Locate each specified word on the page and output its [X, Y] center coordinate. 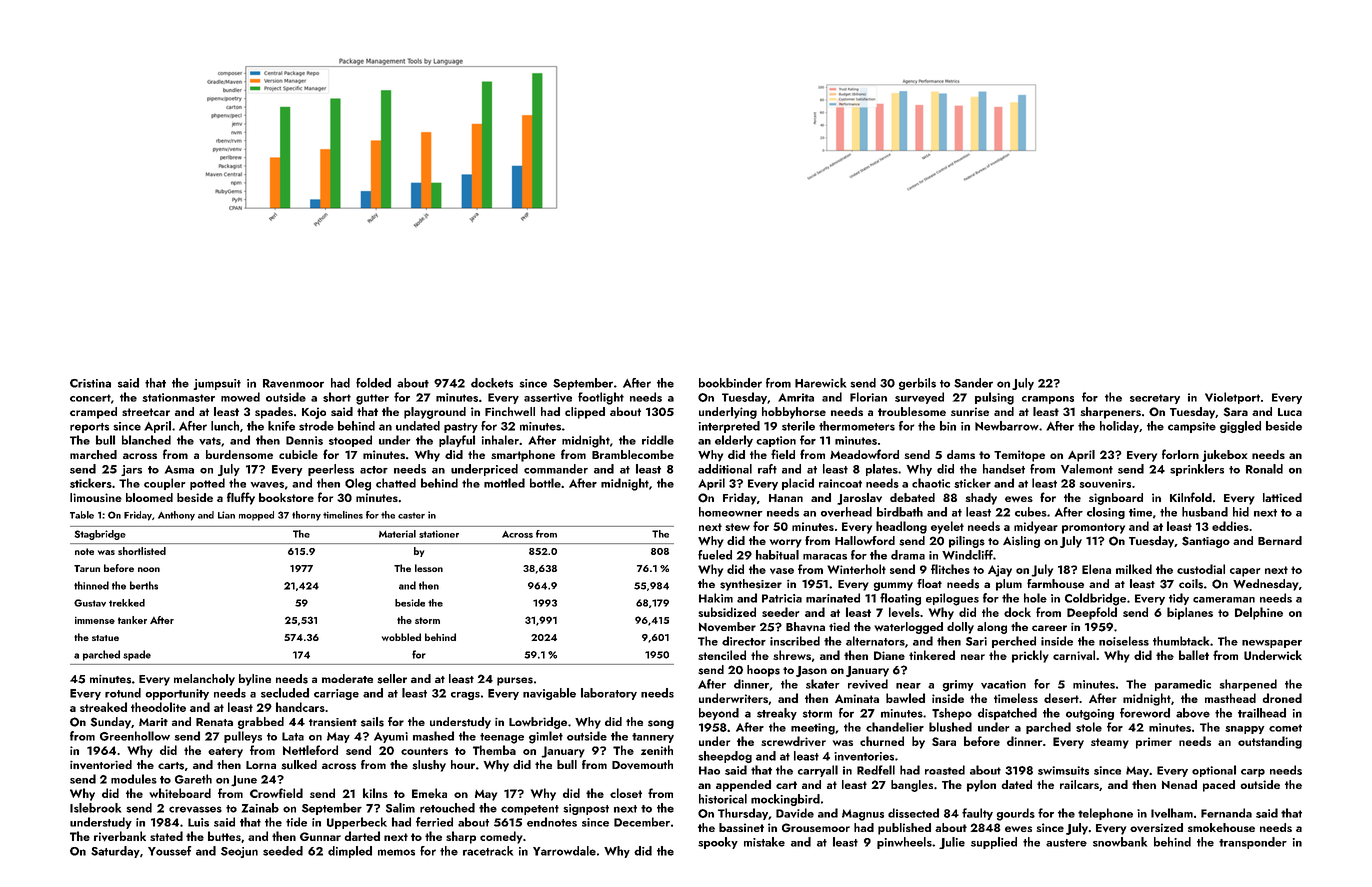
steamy [1110, 743]
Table [82, 515]
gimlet [546, 737]
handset [1004, 469]
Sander [973, 383]
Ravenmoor [293, 383]
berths [144, 585]
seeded [283, 851]
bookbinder [730, 383]
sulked [299, 765]
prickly [1030, 656]
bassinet [741, 827]
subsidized [727, 612]
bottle [545, 483]
